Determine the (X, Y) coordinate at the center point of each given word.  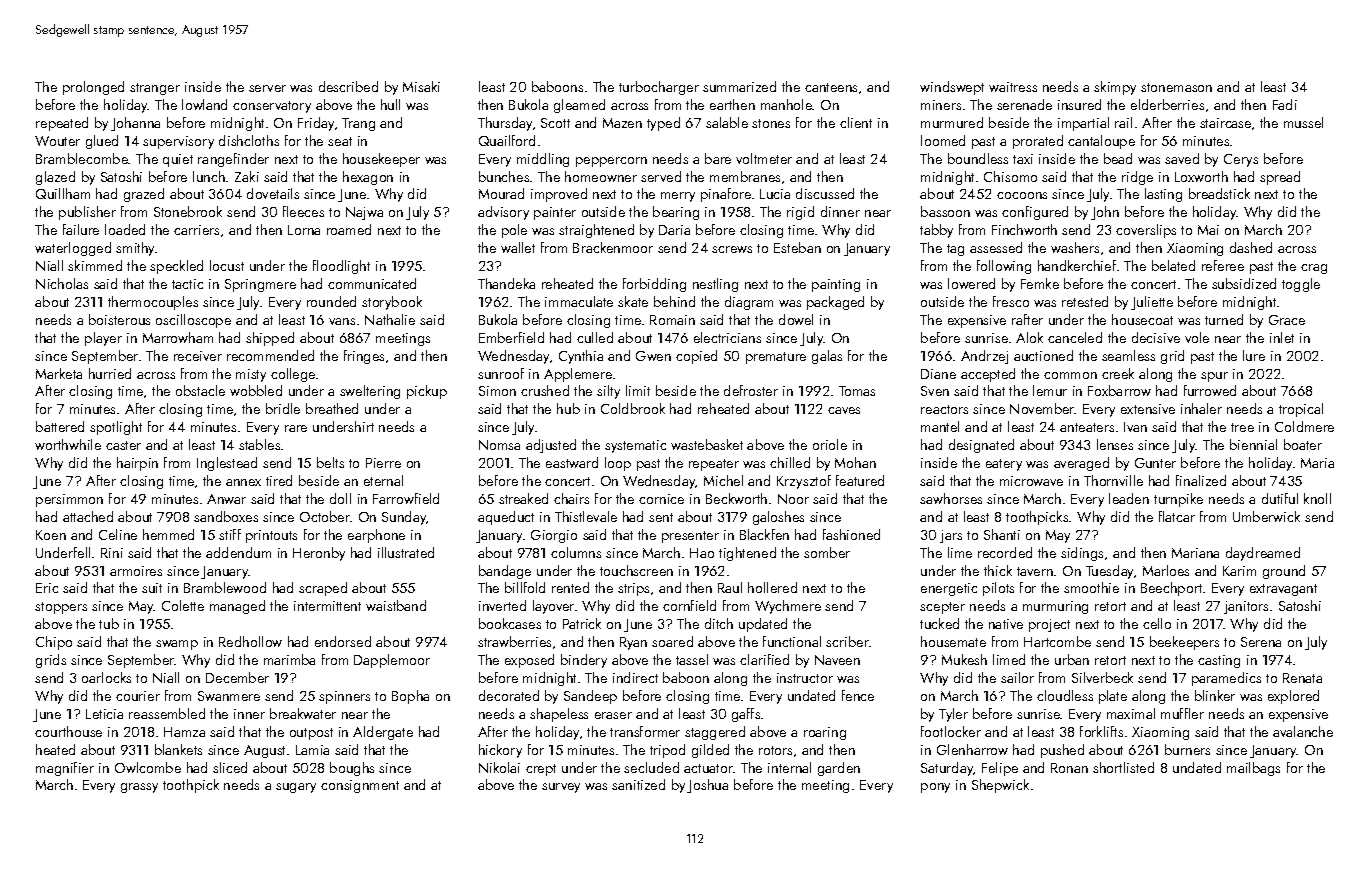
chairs (571, 498)
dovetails (273, 193)
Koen (51, 535)
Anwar (226, 499)
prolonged (93, 88)
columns (576, 552)
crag (1314, 269)
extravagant (1283, 590)
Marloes (1166, 570)
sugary (296, 788)
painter (555, 213)
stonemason (1176, 87)
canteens (831, 87)
